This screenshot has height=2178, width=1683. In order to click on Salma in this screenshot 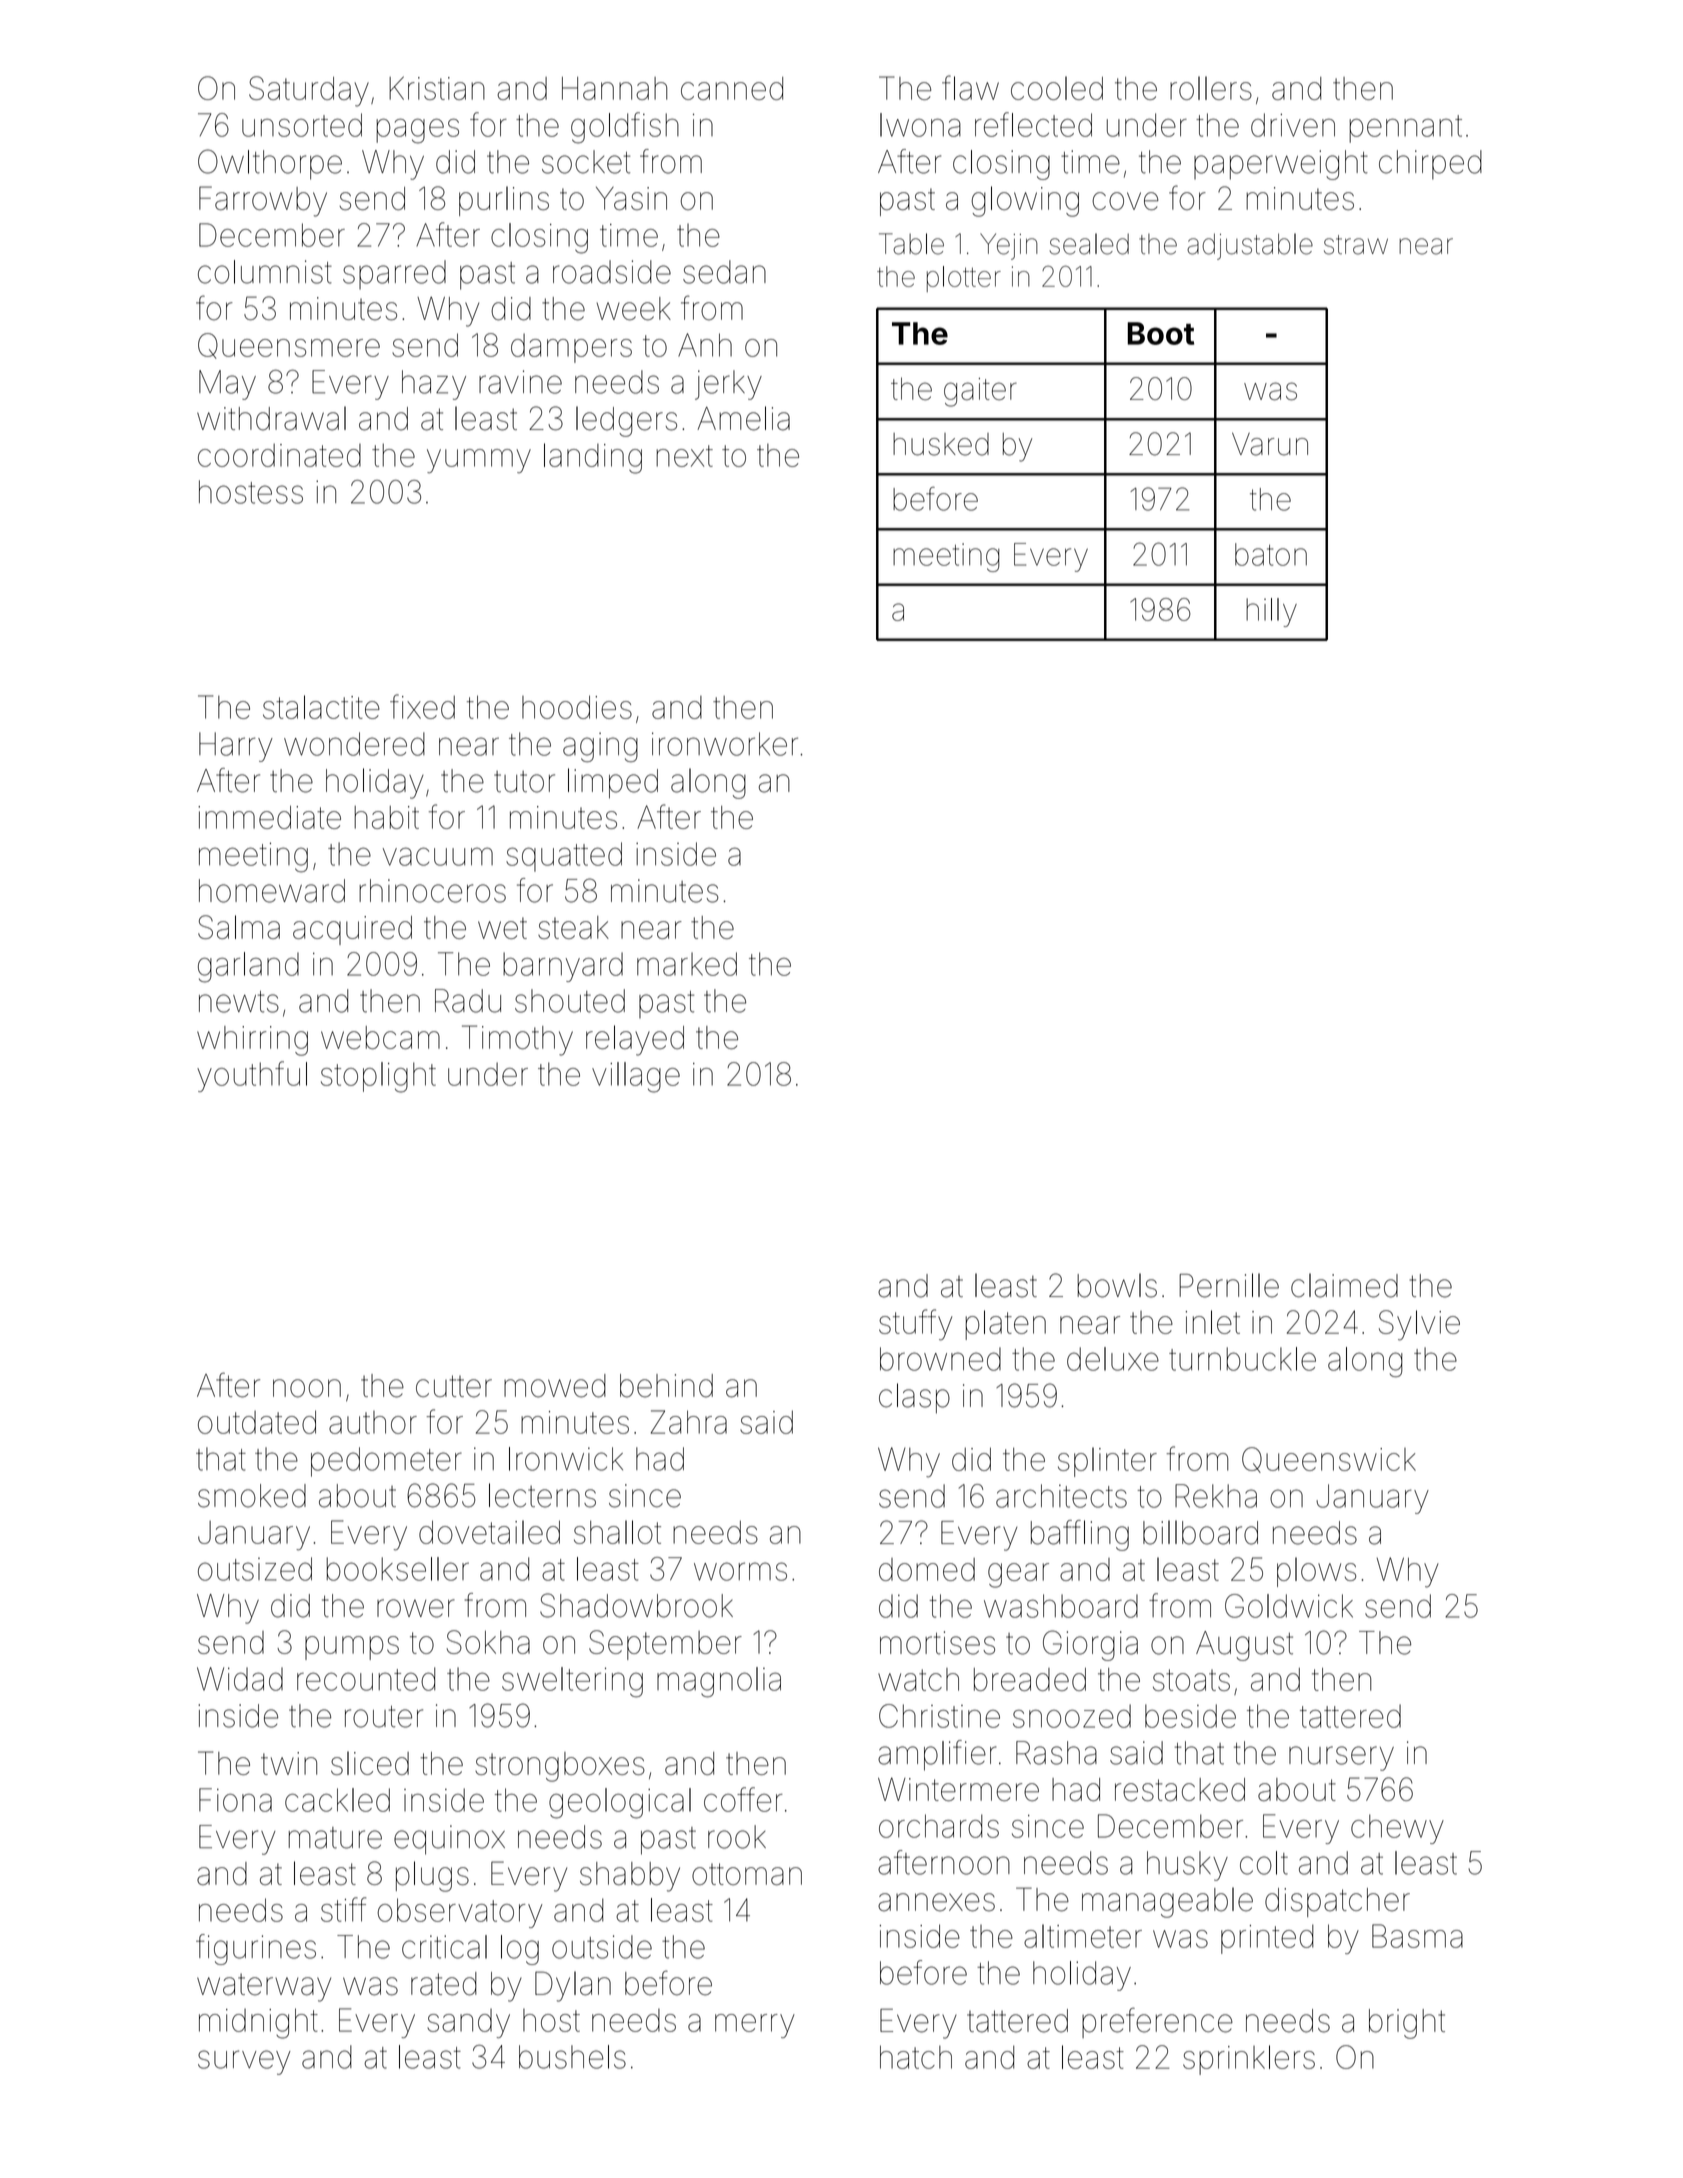, I will do `click(239, 927)`.
